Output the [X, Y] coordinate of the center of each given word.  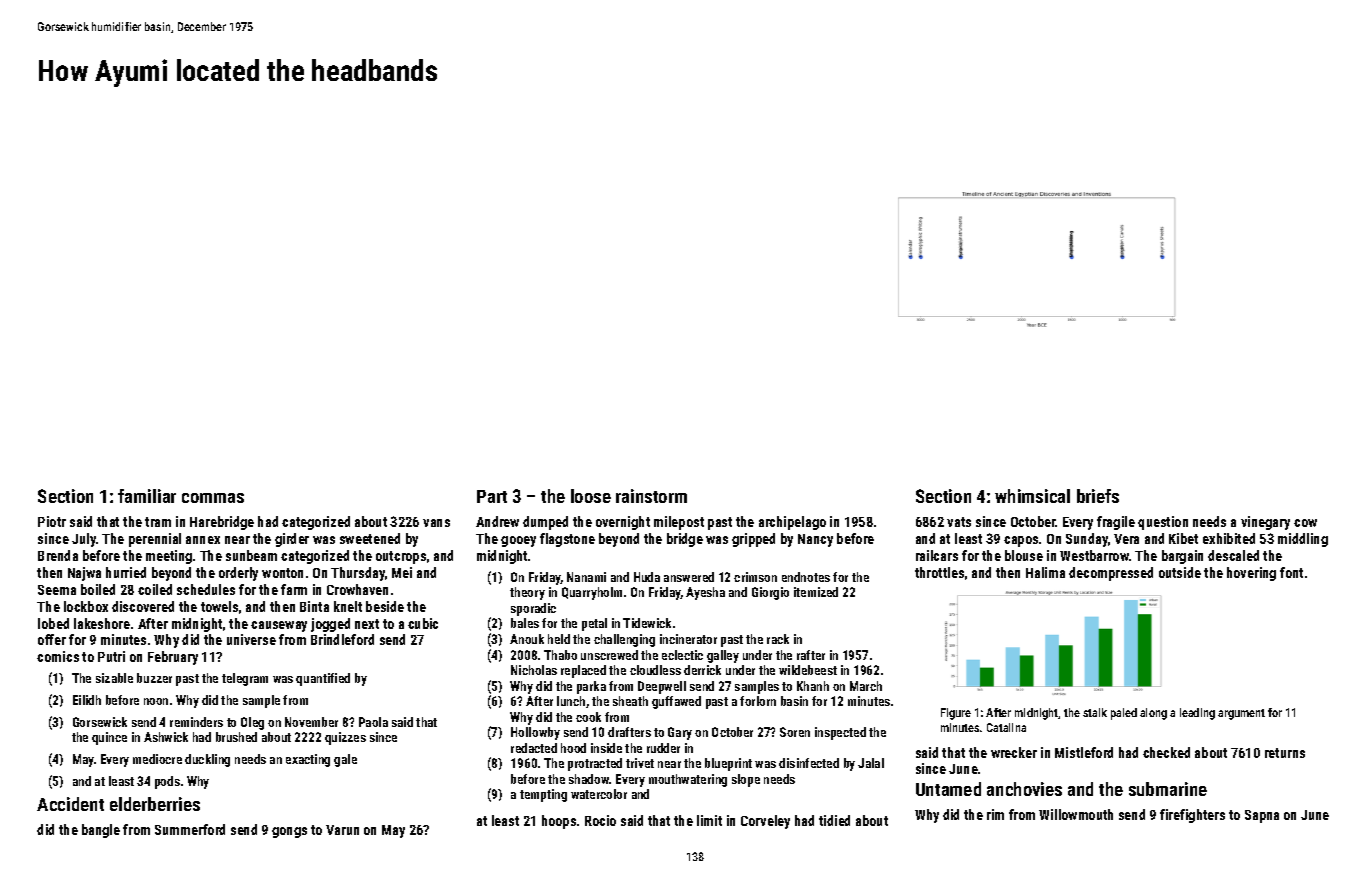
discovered [143, 606]
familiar [147, 496]
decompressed [1111, 574]
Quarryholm [592, 593]
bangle [101, 831]
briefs [1098, 496]
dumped [545, 523]
